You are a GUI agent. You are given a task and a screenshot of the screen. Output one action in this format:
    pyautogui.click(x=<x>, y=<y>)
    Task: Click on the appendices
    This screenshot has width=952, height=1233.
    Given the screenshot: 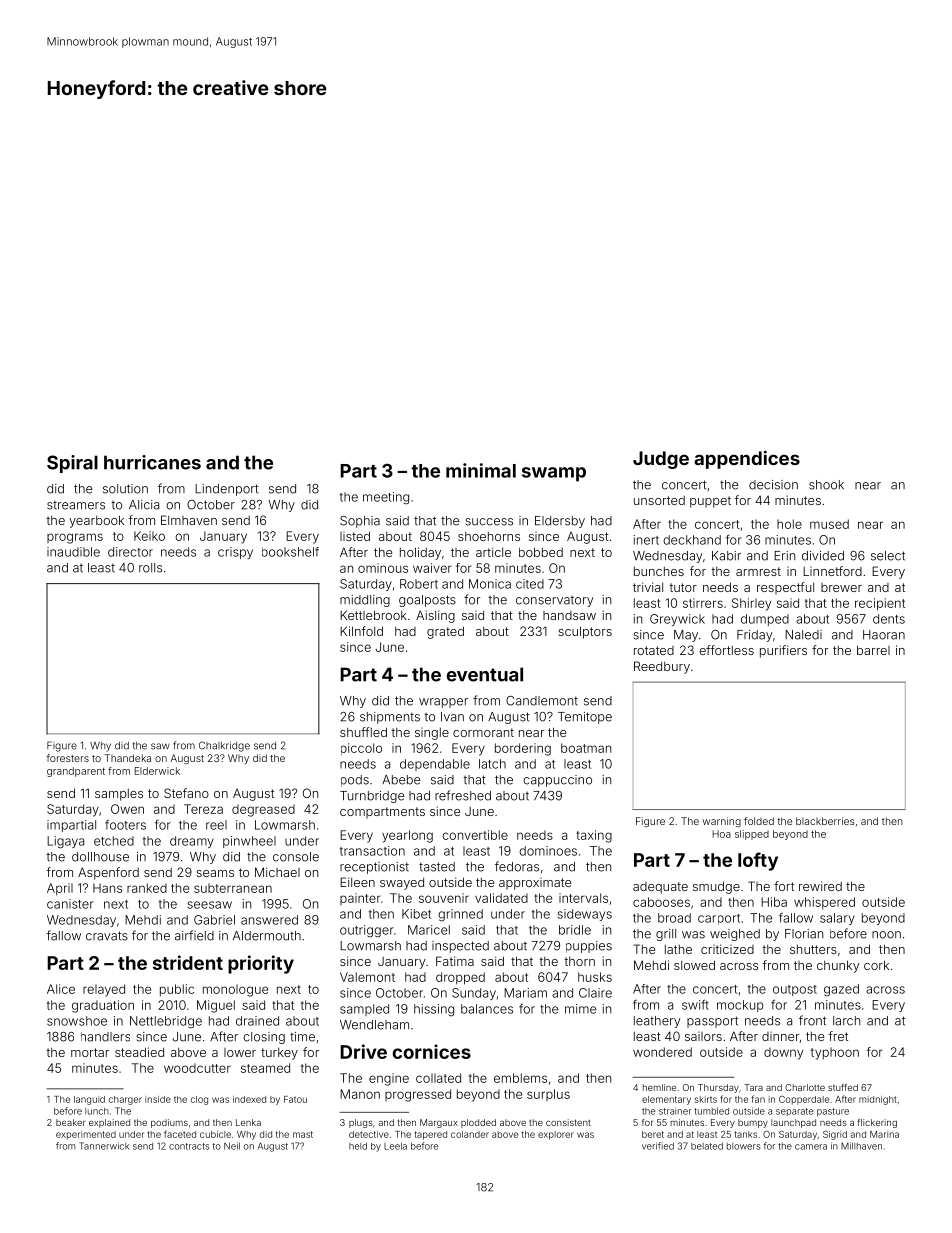 What is the action you would take?
    pyautogui.click(x=747, y=459)
